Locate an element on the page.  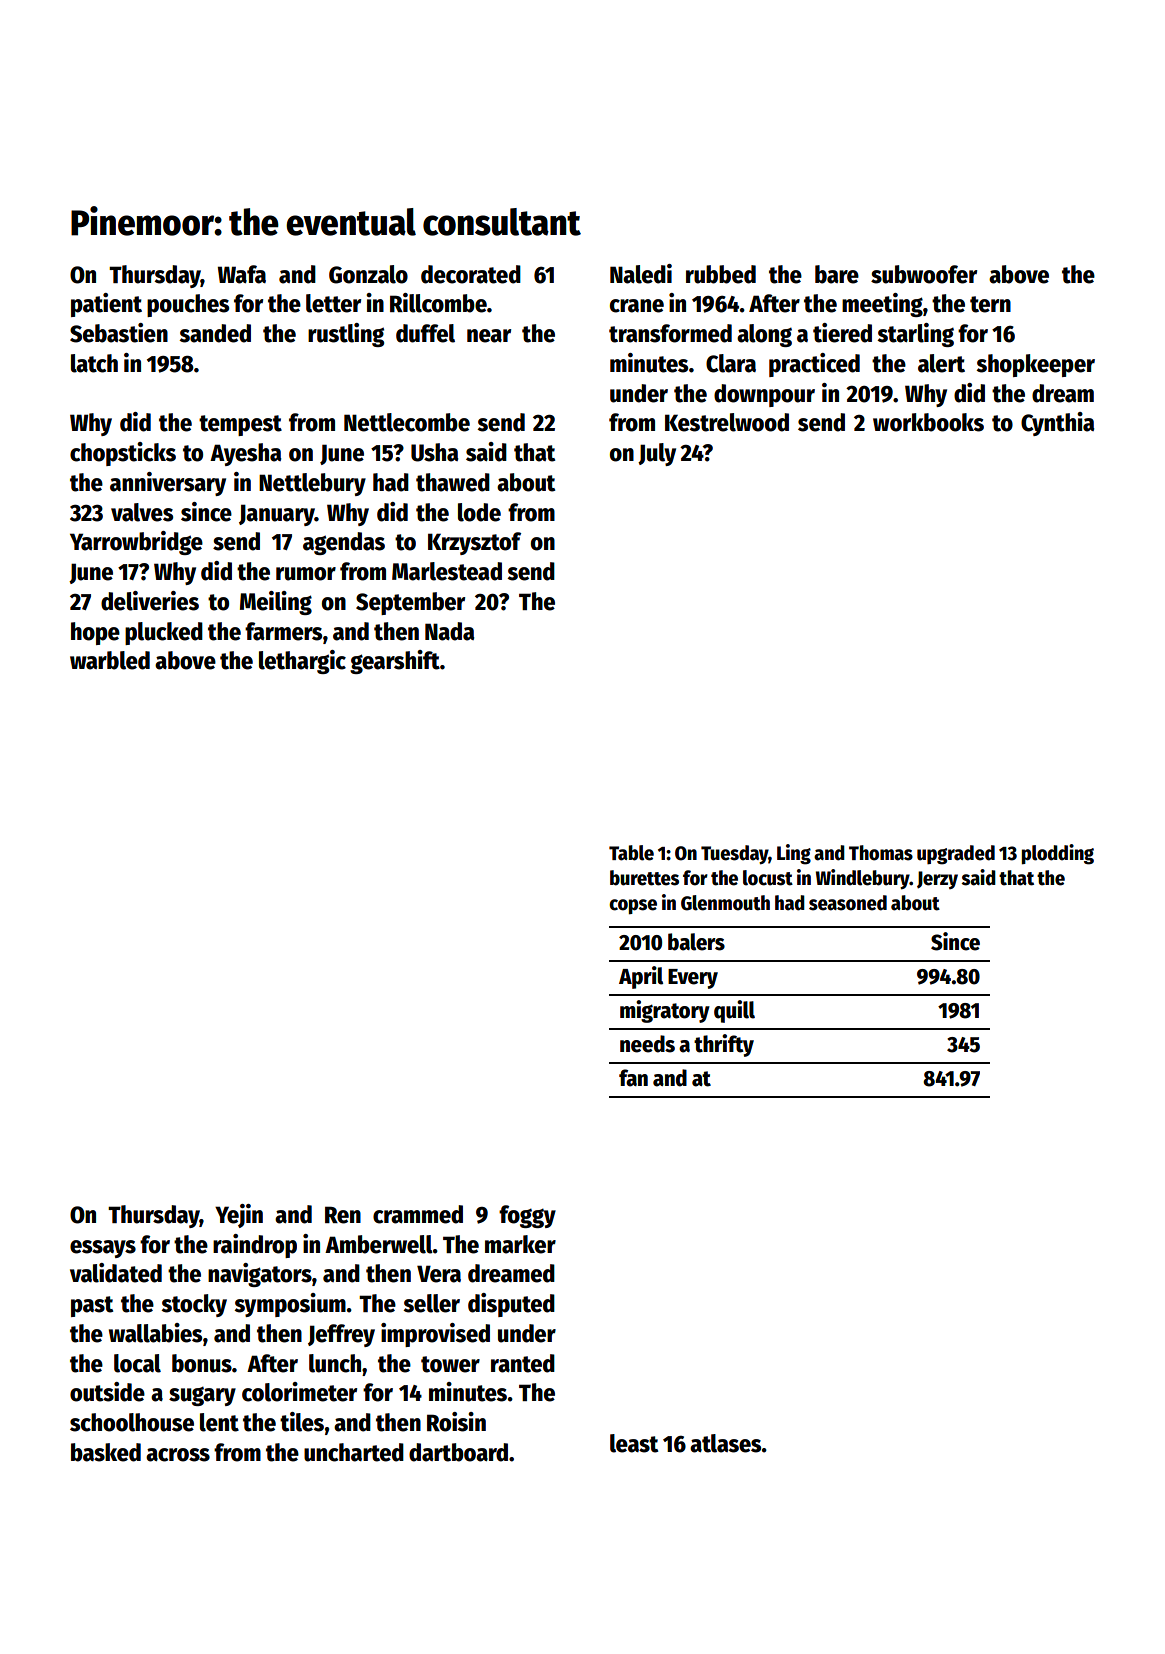
atlases is located at coordinates (726, 1443).
